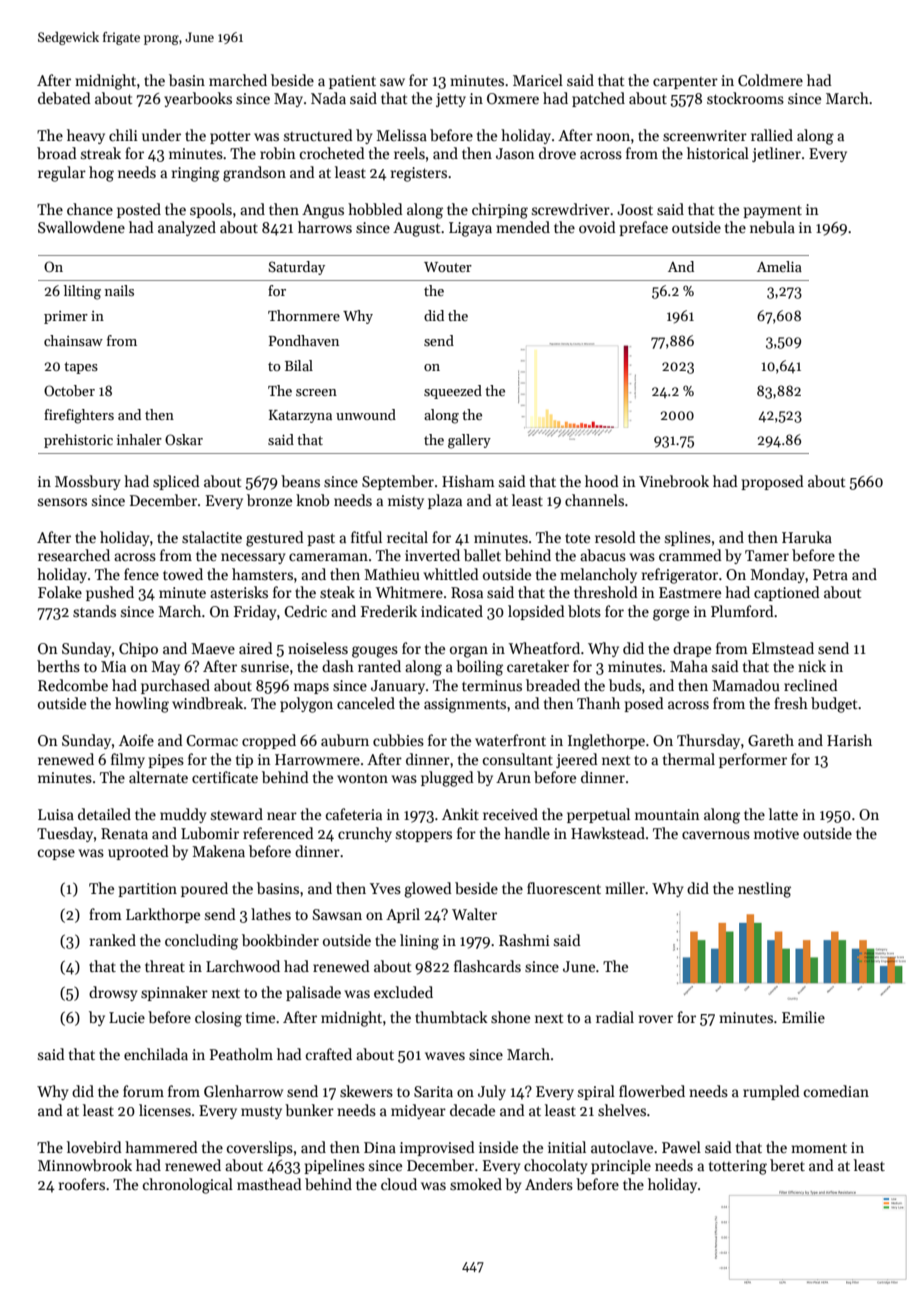 This screenshot has width=924, height=1308. What do you see at coordinates (392, 574) in the screenshot?
I see `Mathieu` at bounding box center [392, 574].
